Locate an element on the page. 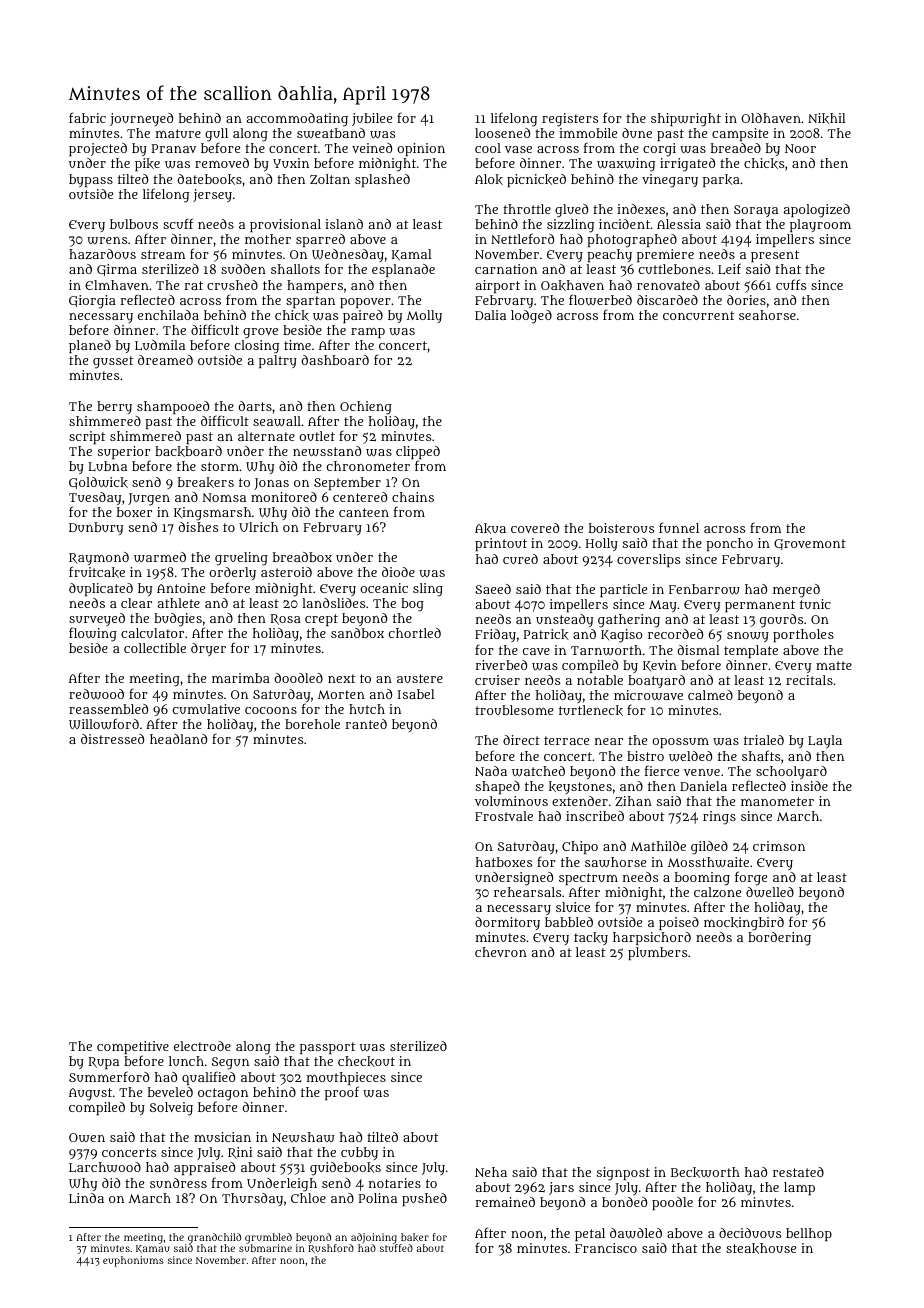 The height and width of the document is (1308, 924). gull is located at coordinates (216, 135).
